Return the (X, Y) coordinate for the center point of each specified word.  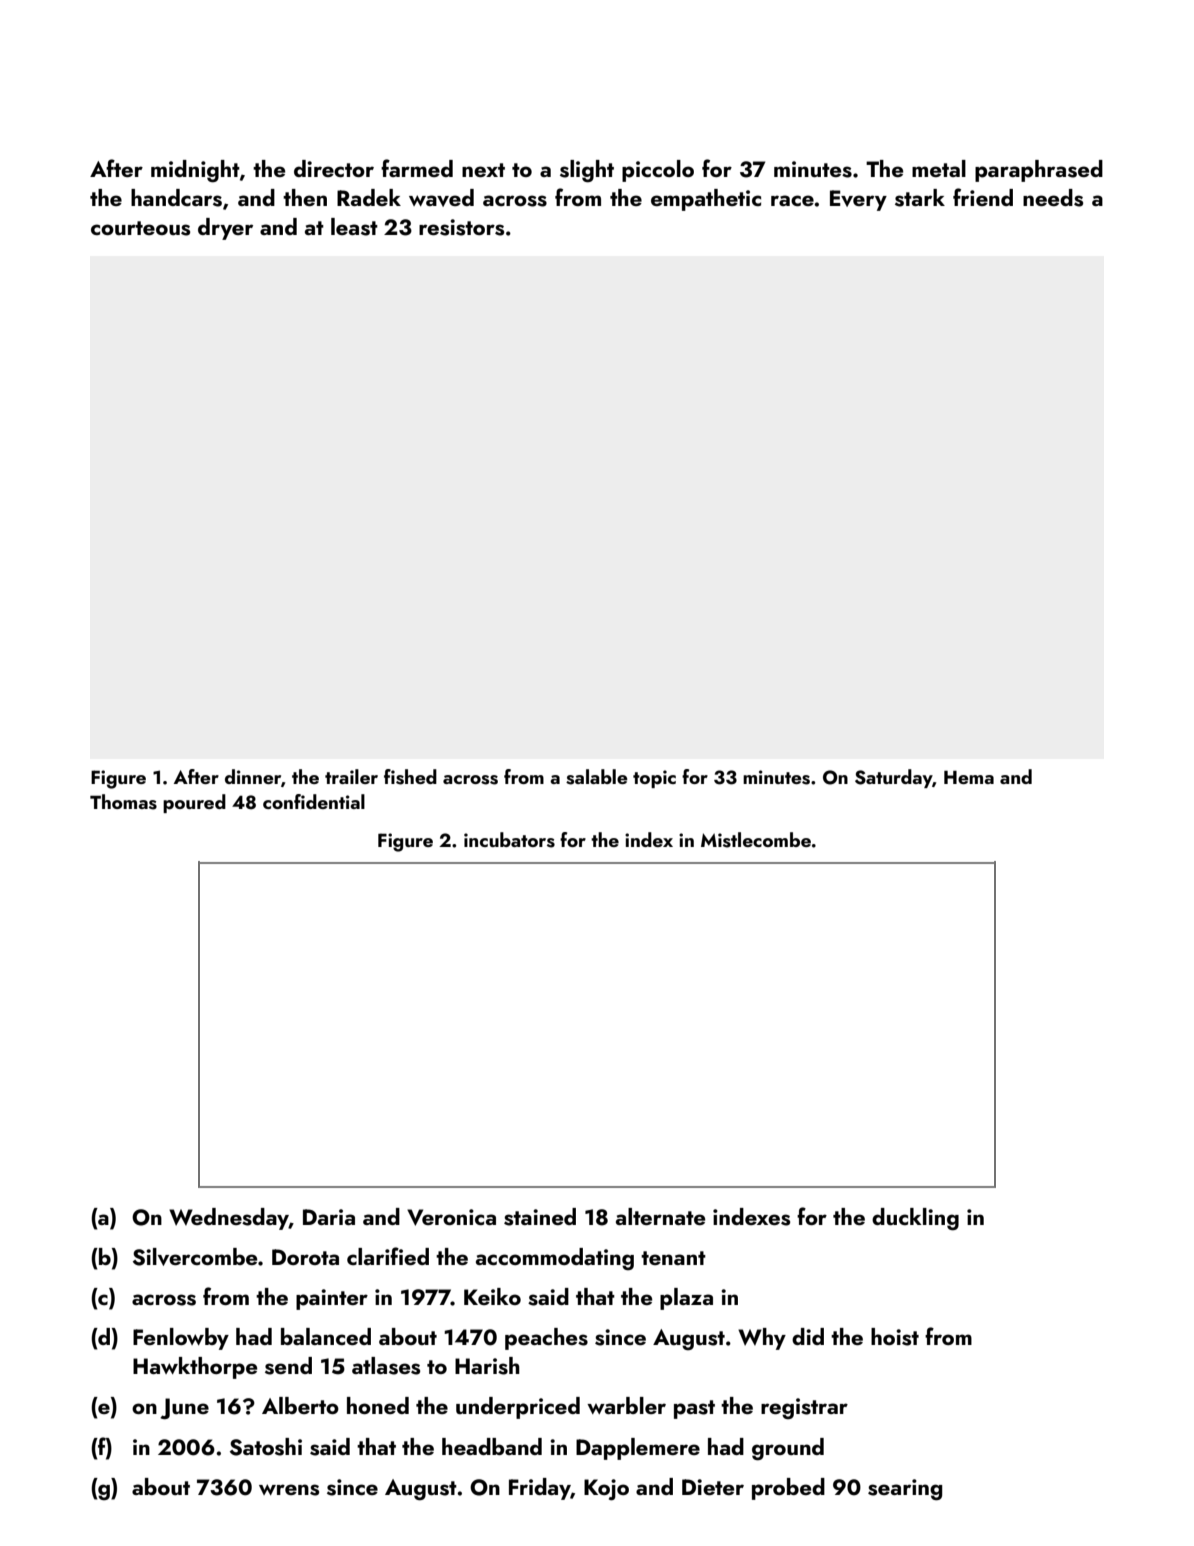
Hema (969, 777)
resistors (461, 227)
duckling (915, 1219)
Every (858, 200)
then (305, 197)
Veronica (451, 1217)
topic (654, 779)
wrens (289, 1490)
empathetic (706, 200)
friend (983, 197)
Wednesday (229, 1219)
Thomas (123, 802)
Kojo (606, 1490)
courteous (140, 228)
